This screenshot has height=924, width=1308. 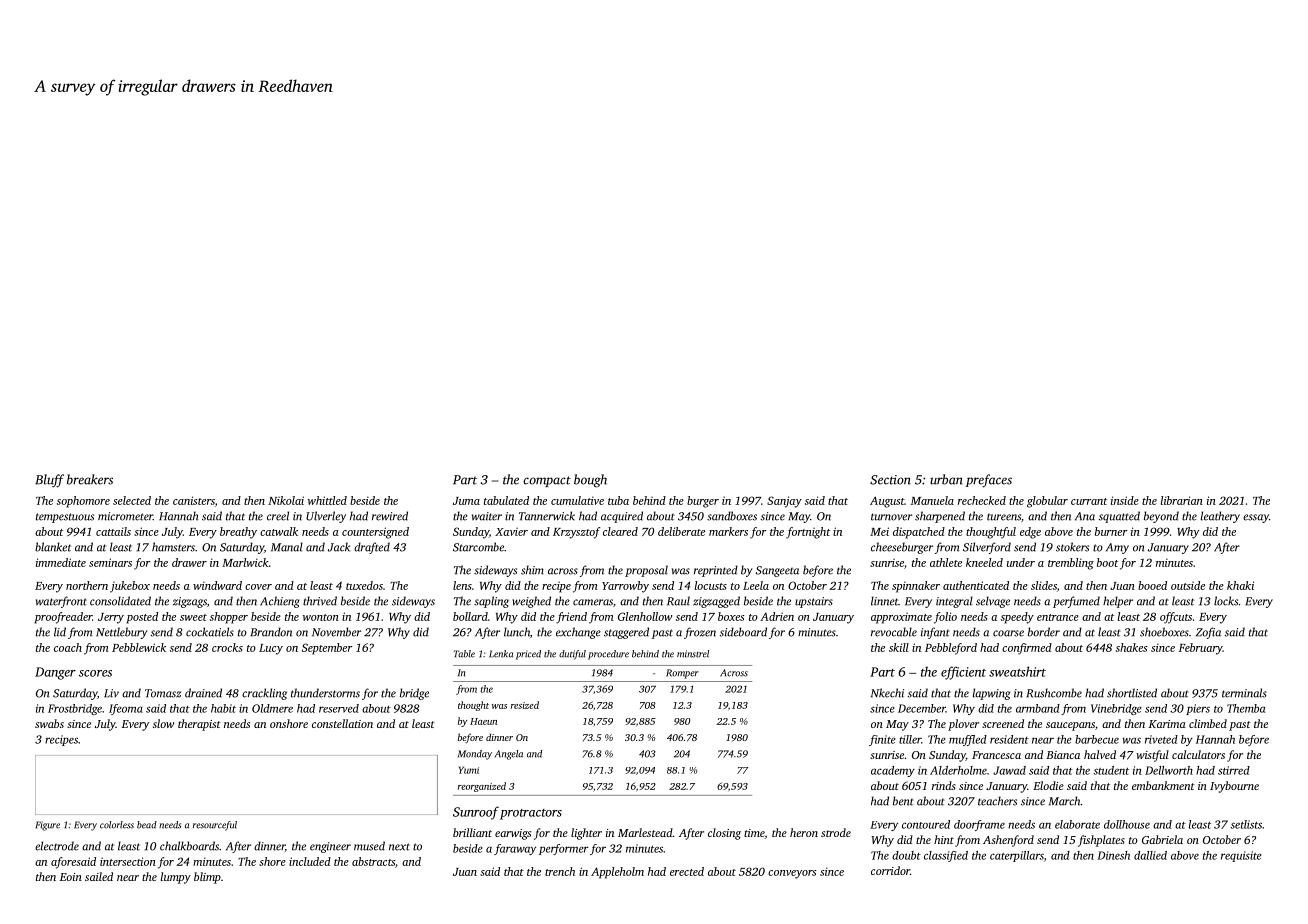 I want to click on constellation, so click(x=342, y=723).
